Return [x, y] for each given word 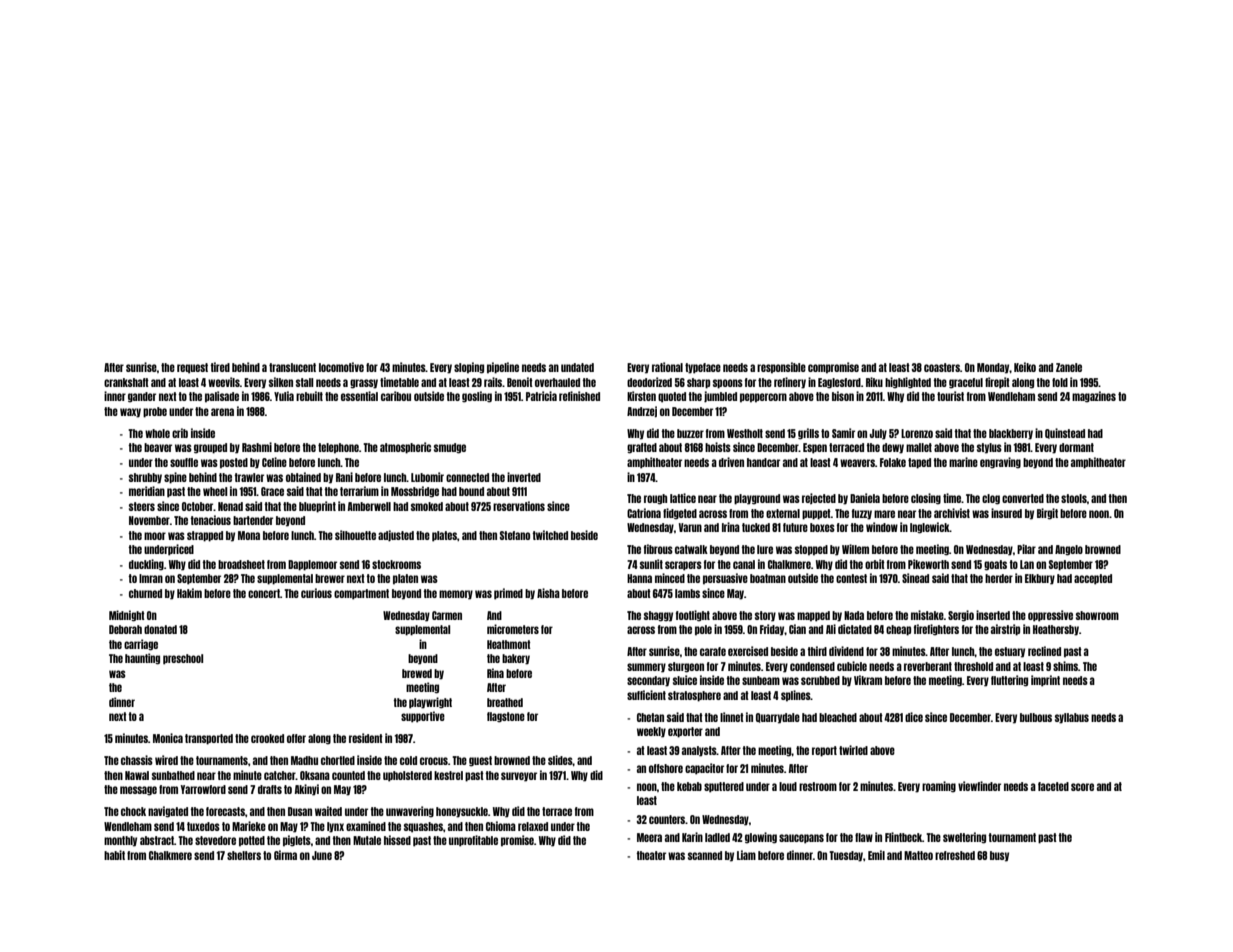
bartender [253, 520]
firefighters [936, 630]
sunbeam [761, 680]
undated [577, 367]
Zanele [1069, 367]
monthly [120, 841]
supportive [423, 717]
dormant [1076, 447]
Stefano [515, 535]
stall [305, 382]
